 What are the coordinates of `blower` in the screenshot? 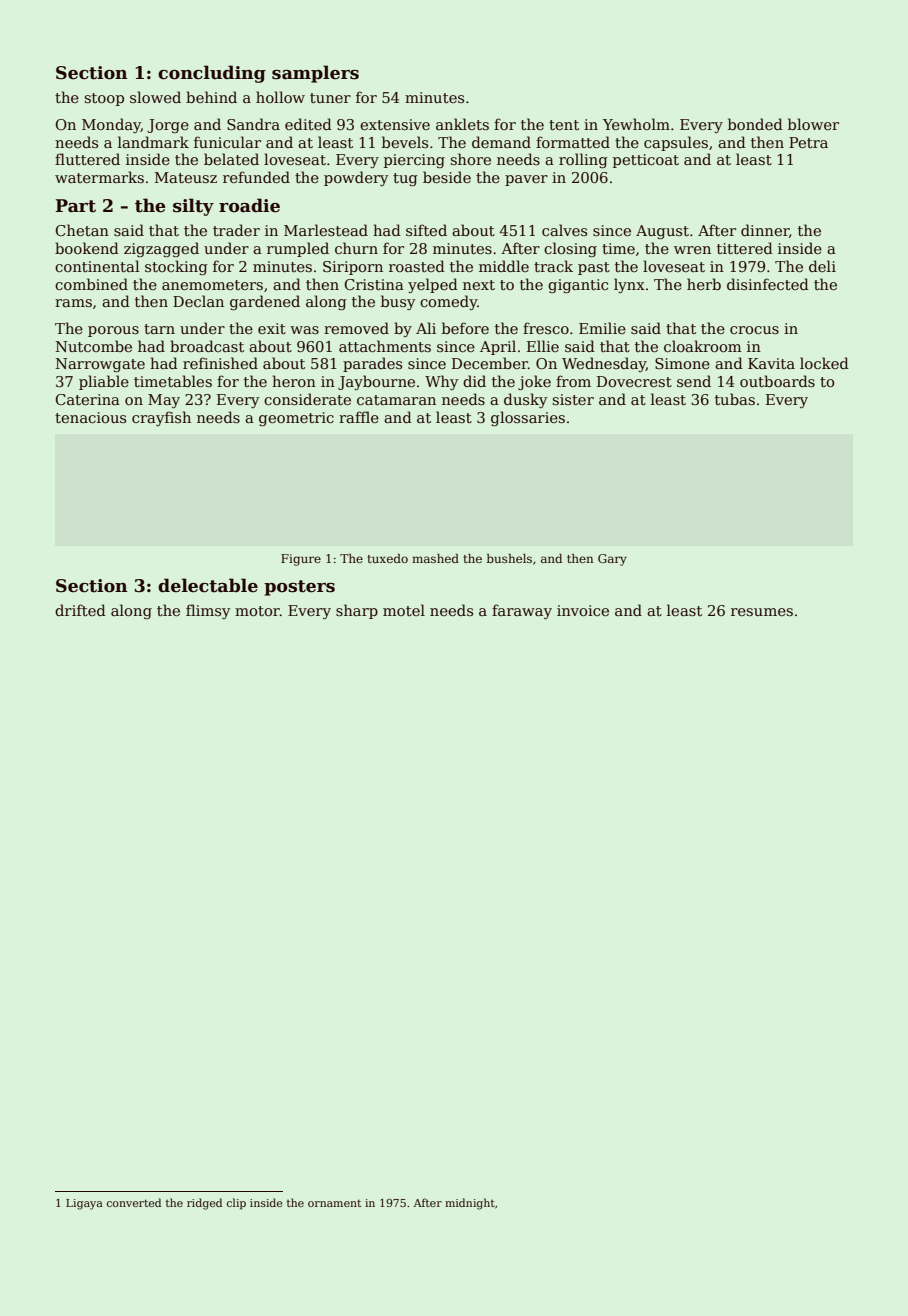 It's located at (813, 124).
